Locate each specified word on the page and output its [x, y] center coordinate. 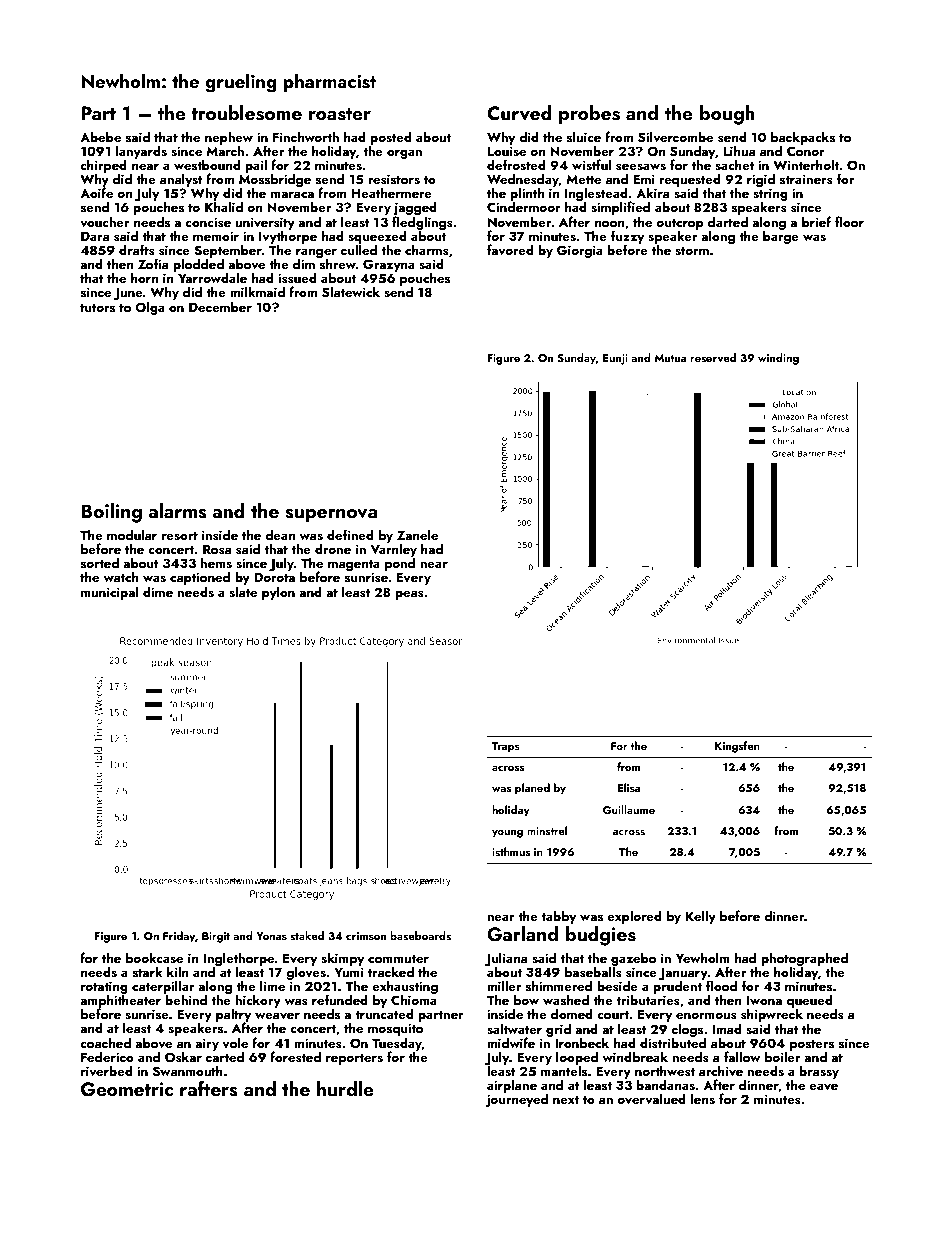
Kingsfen [737, 747]
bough [727, 115]
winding [778, 359]
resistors [394, 179]
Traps [506, 747]
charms [427, 249]
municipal [109, 593]
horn [144, 277]
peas [409, 595]
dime [158, 591]
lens [703, 1098]
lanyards [141, 152]
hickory [258, 1001]
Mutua [670, 358]
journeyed [517, 1100]
